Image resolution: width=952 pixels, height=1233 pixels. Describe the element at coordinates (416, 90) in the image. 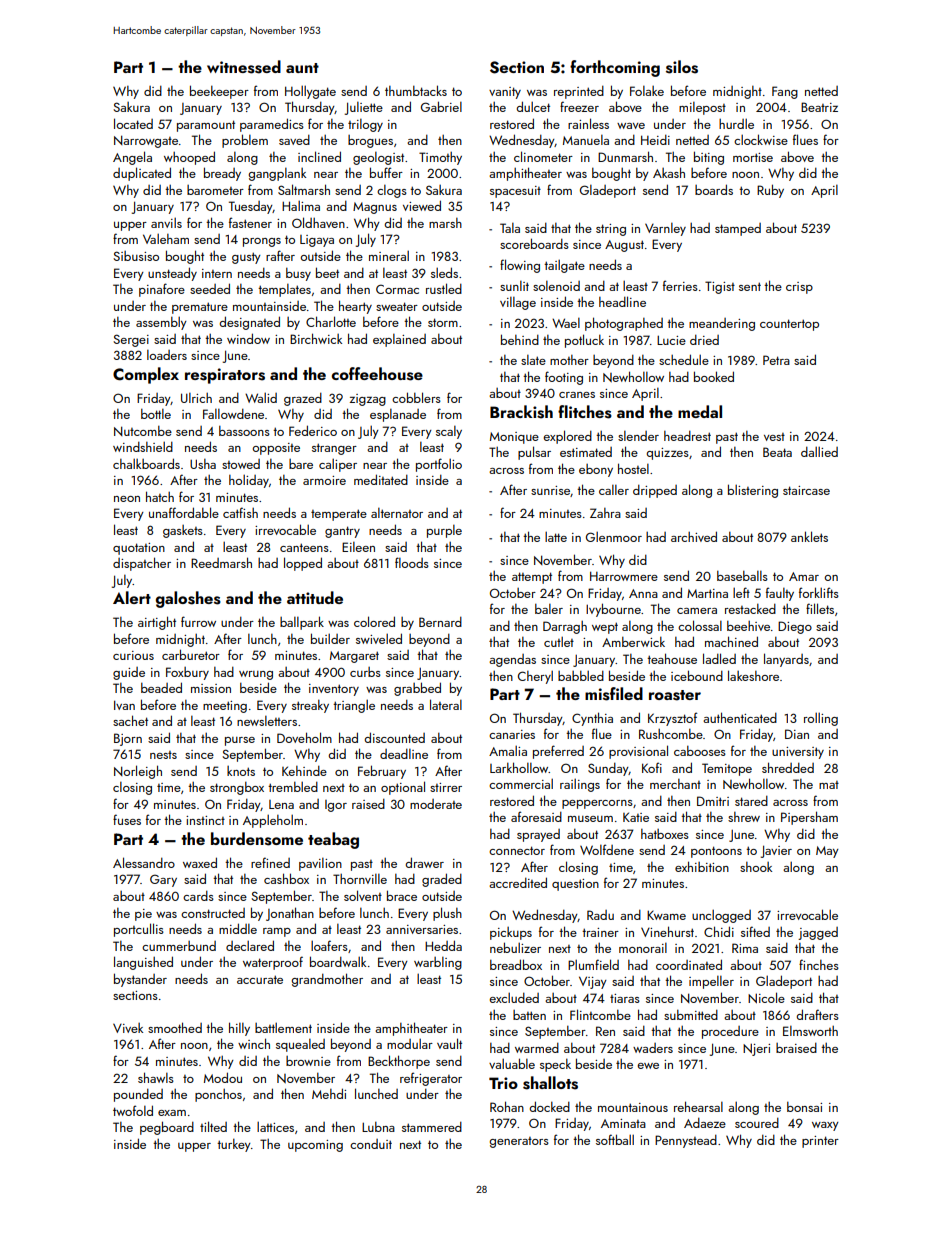

I see `thumbtacks` at that location.
